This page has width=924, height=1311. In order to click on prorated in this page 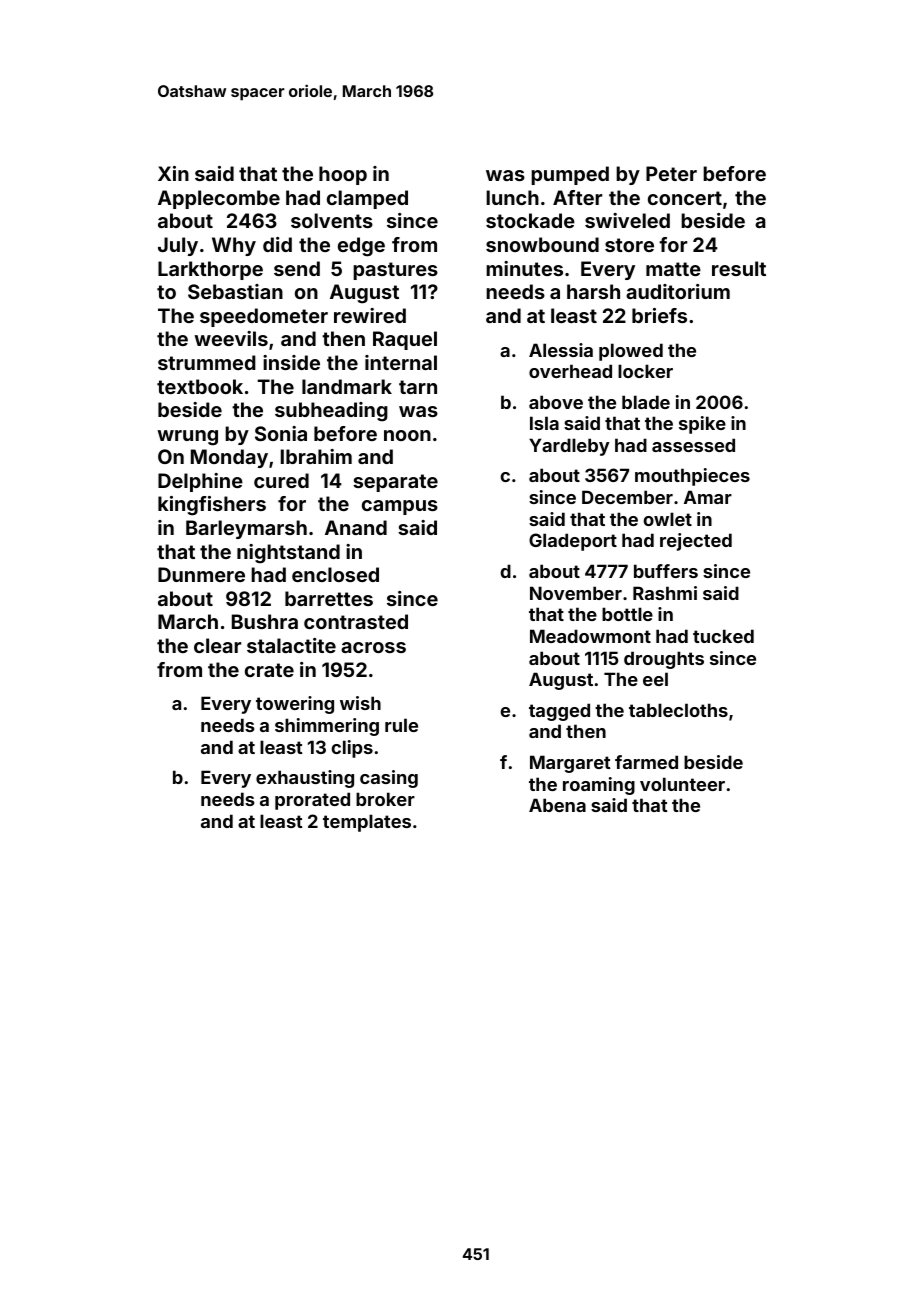, I will do `click(312, 801)`.
